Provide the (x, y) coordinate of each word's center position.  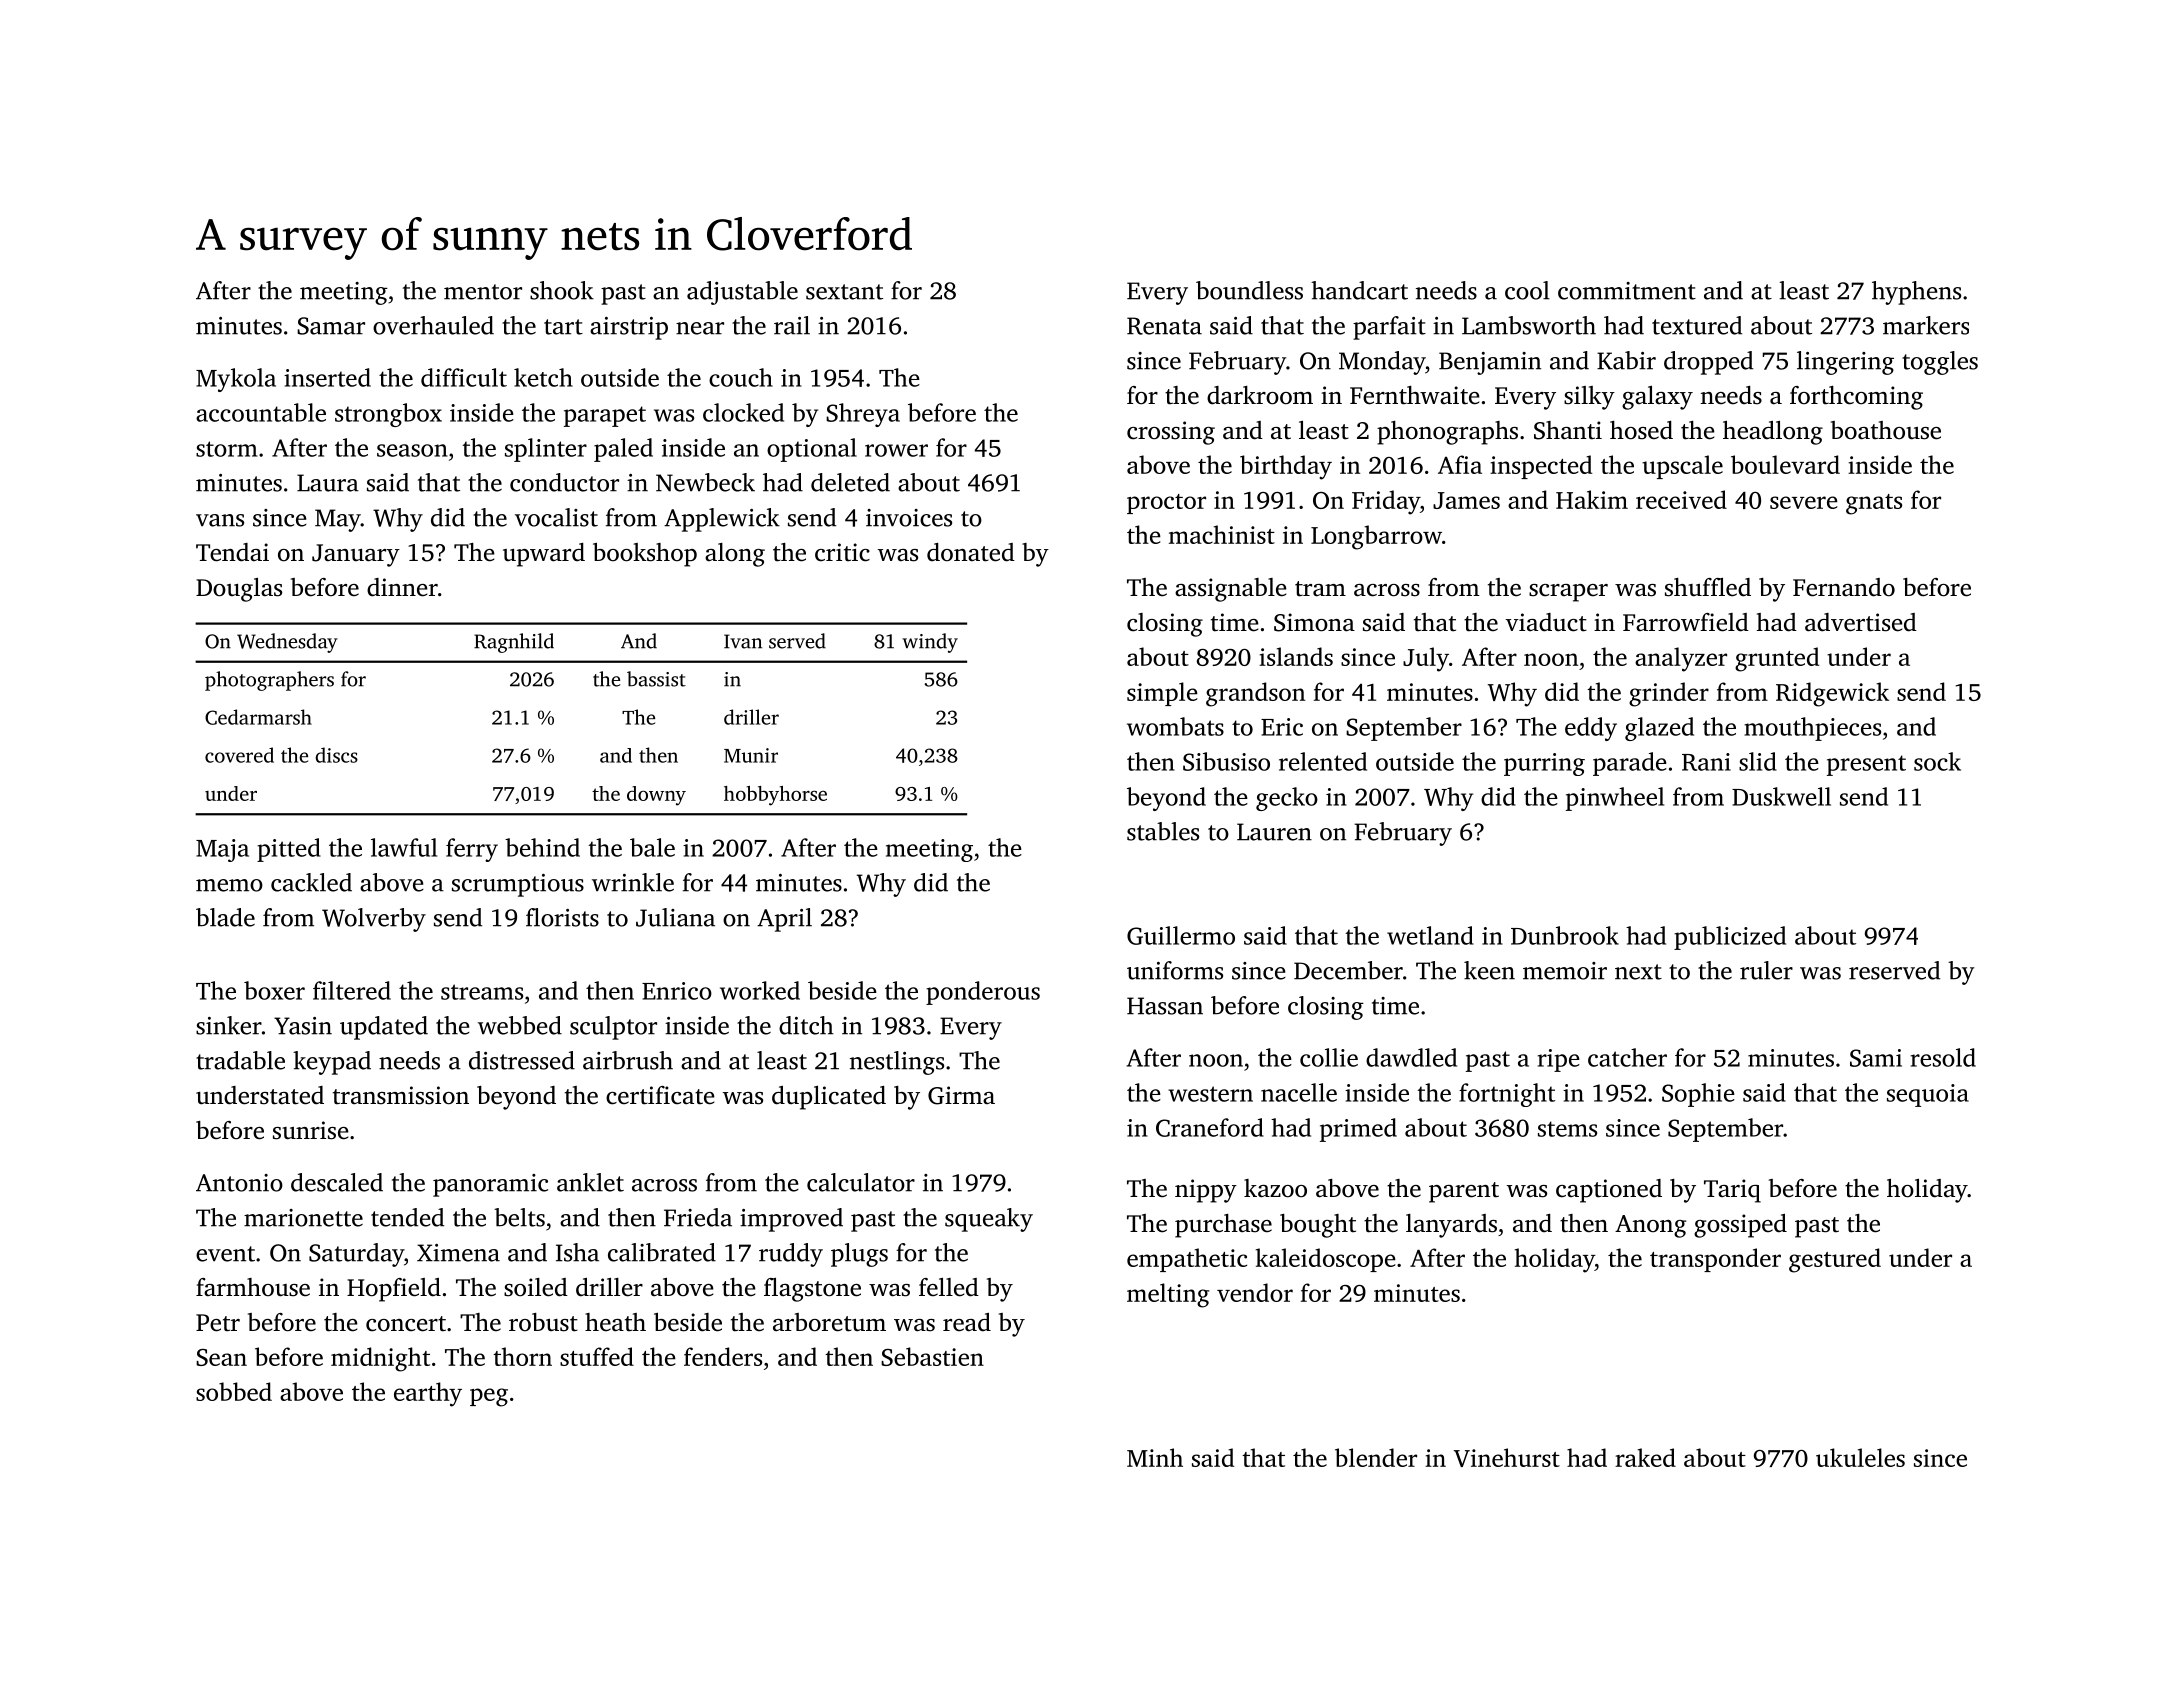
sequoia (1928, 1095)
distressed (522, 1060)
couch (741, 377)
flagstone (812, 1290)
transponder (1715, 1260)
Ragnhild (514, 643)
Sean (221, 1357)
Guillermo (1181, 935)
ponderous (983, 993)
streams (482, 992)
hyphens (1916, 293)
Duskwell (1781, 796)
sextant (844, 292)
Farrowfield (1686, 622)
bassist (656, 679)
